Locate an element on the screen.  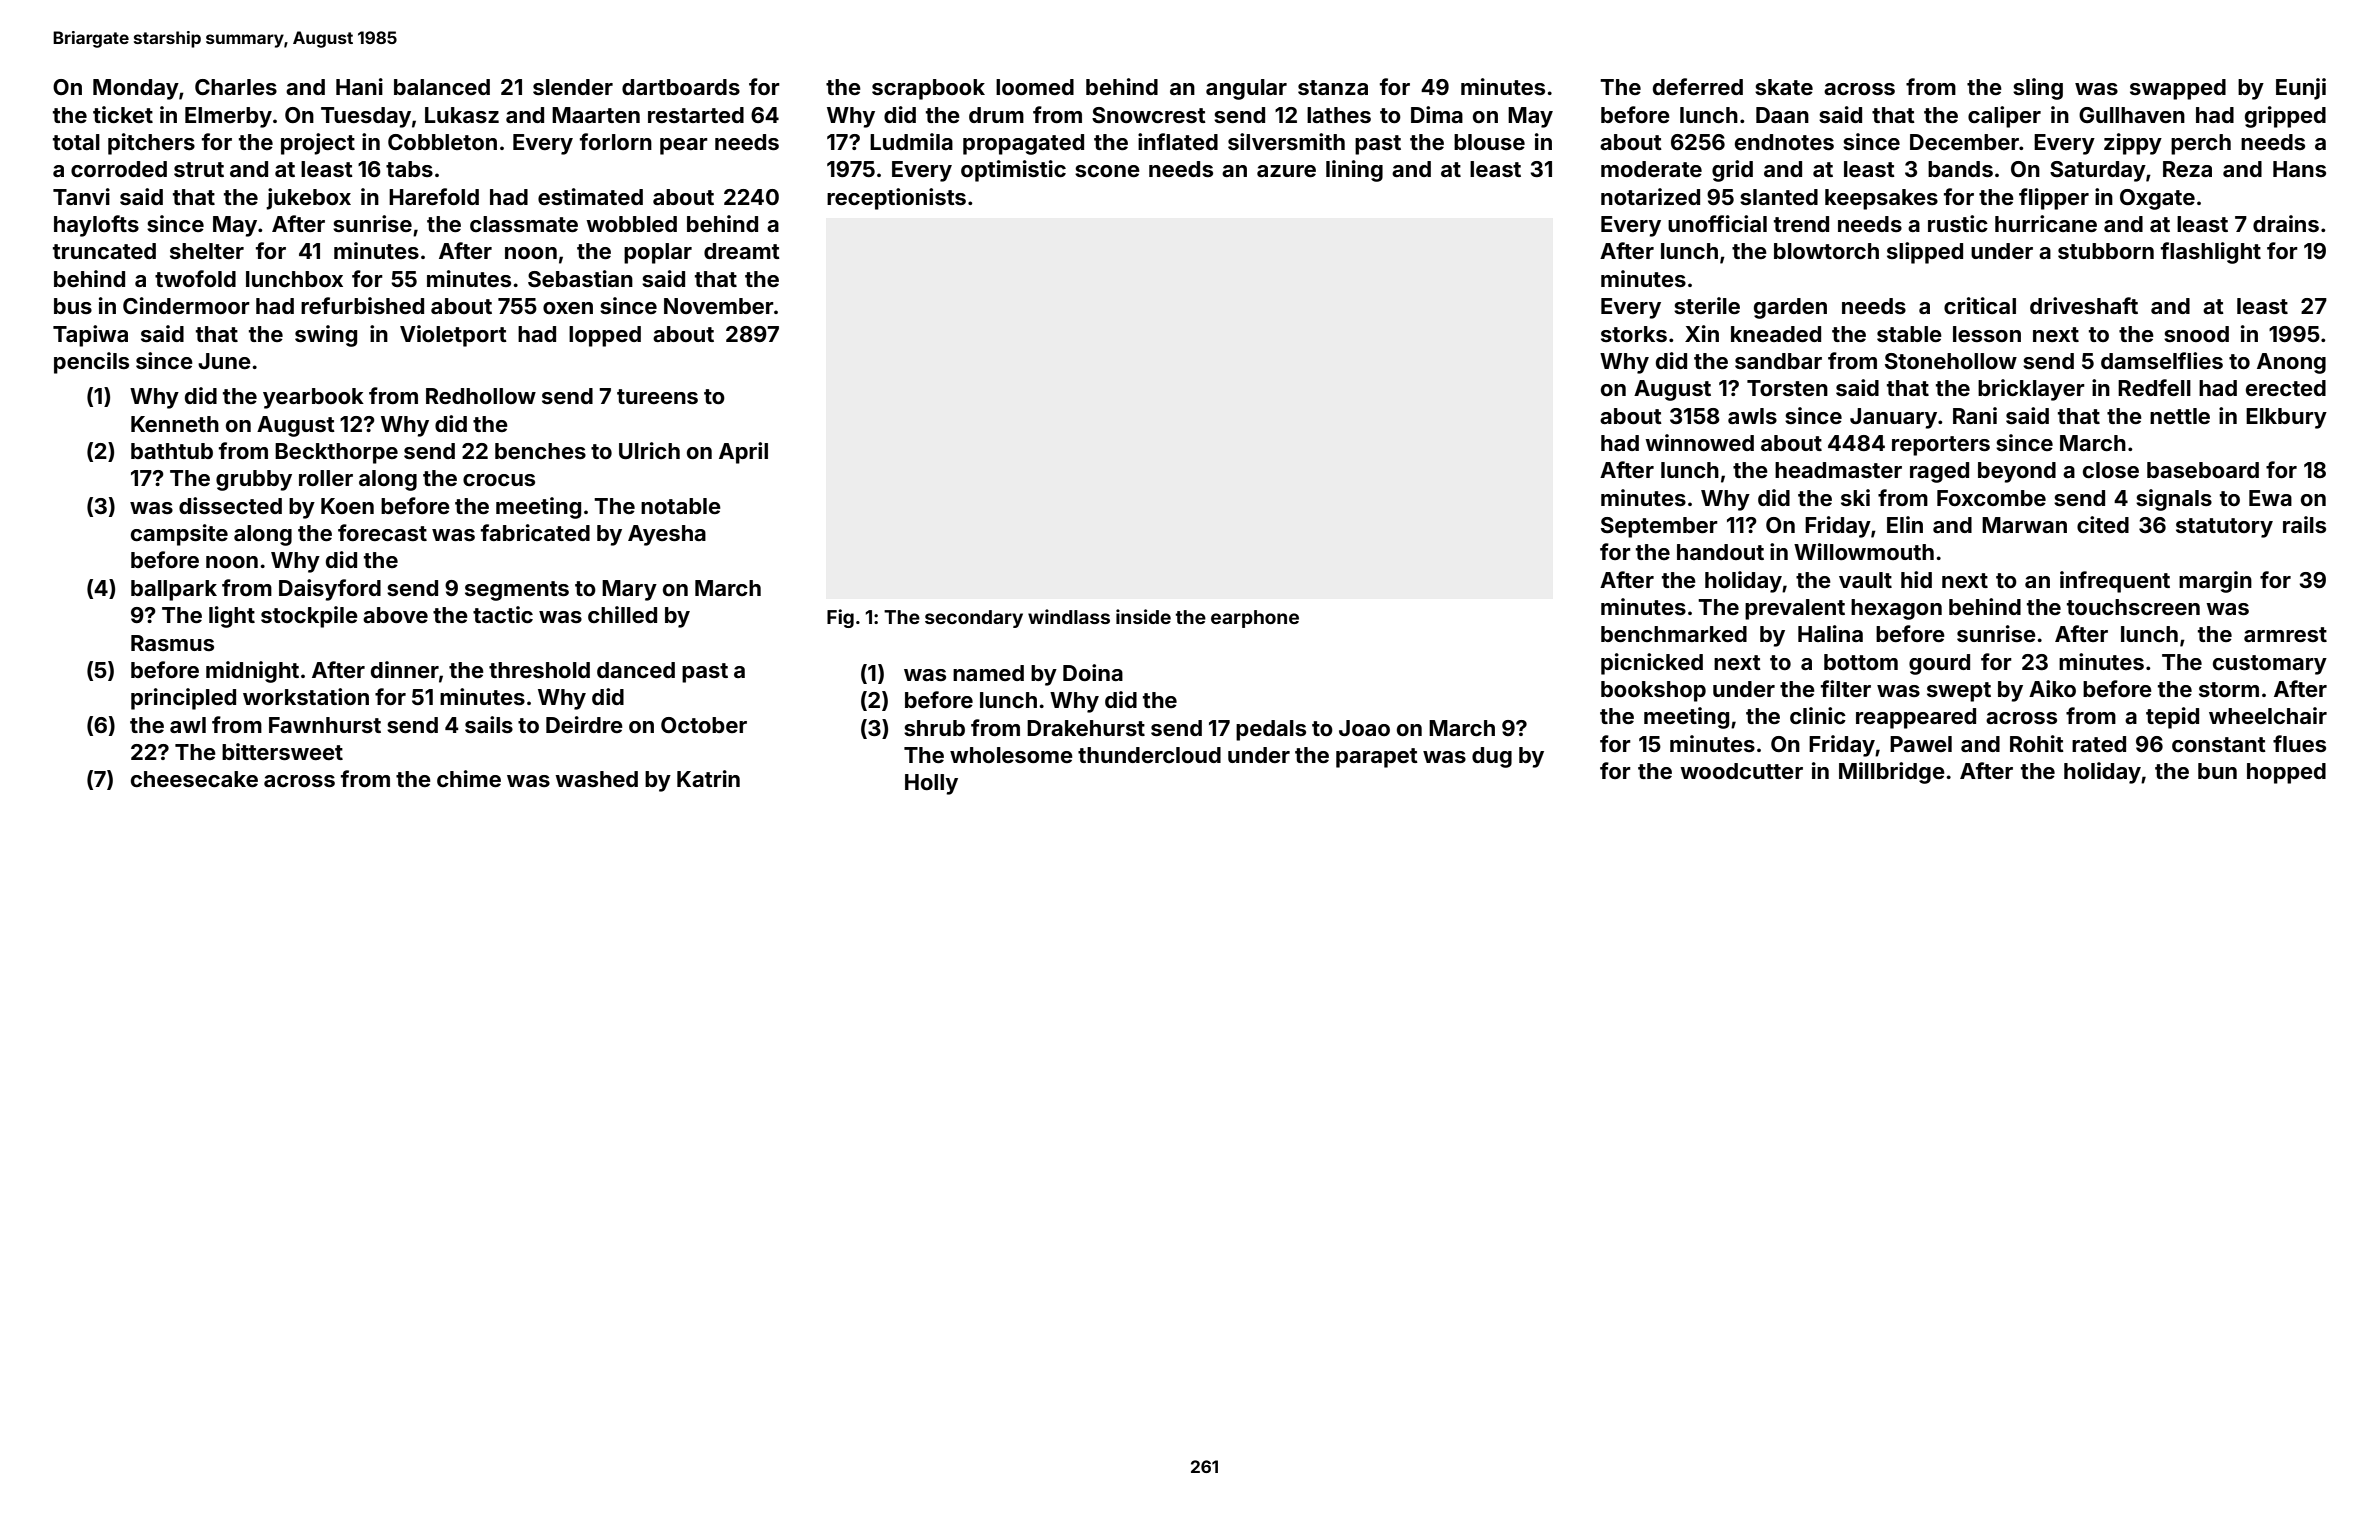
Kenneth is located at coordinates (175, 424).
